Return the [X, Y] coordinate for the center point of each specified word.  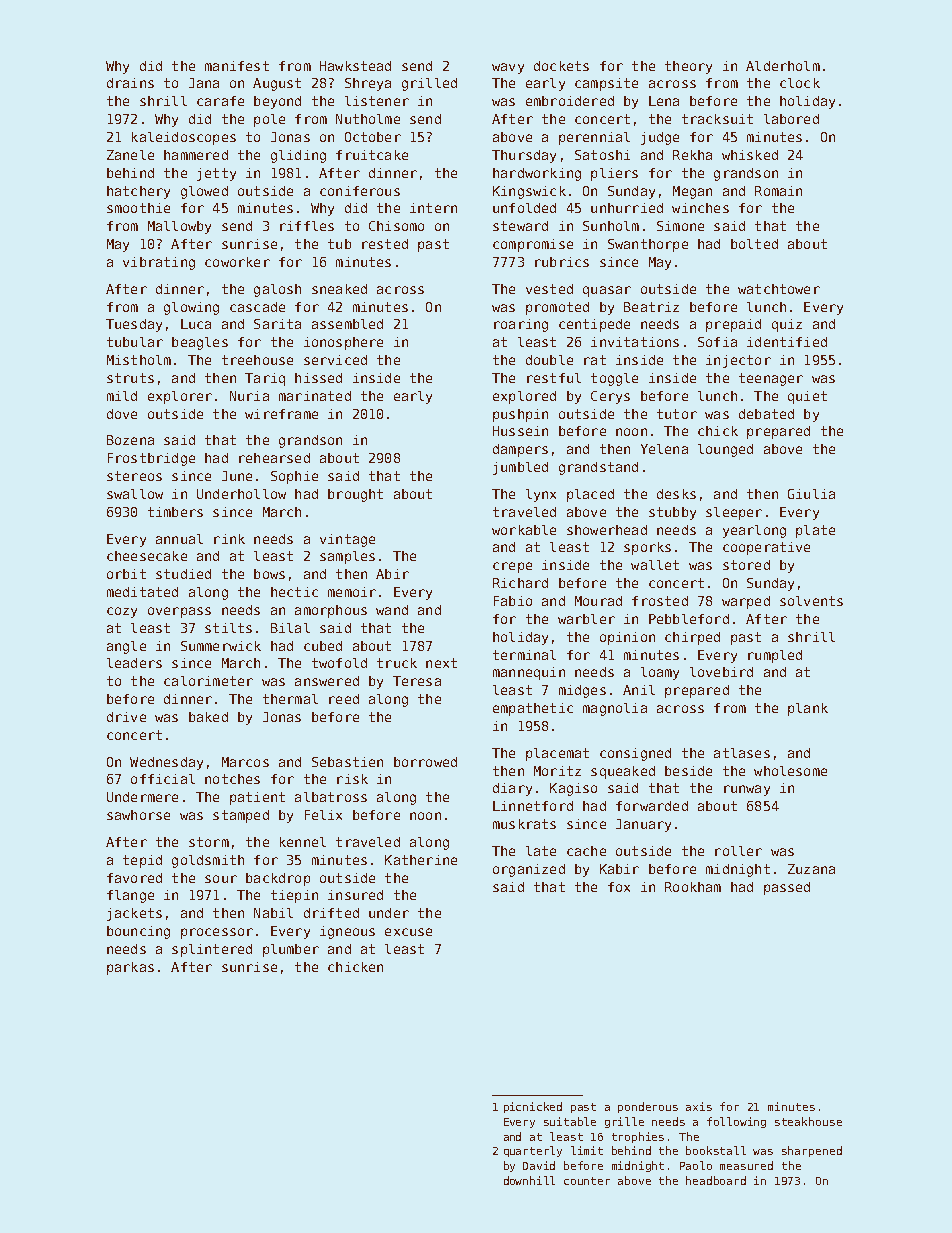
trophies [638, 1137]
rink [229, 539]
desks [676, 494]
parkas [130, 968]
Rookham [693, 887]
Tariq [265, 379]
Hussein [520, 431]
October [373, 137]
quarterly [533, 1151]
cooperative [766, 548]
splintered [212, 950]
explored [524, 397]
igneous [347, 932]
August [277, 84]
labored [791, 119]
